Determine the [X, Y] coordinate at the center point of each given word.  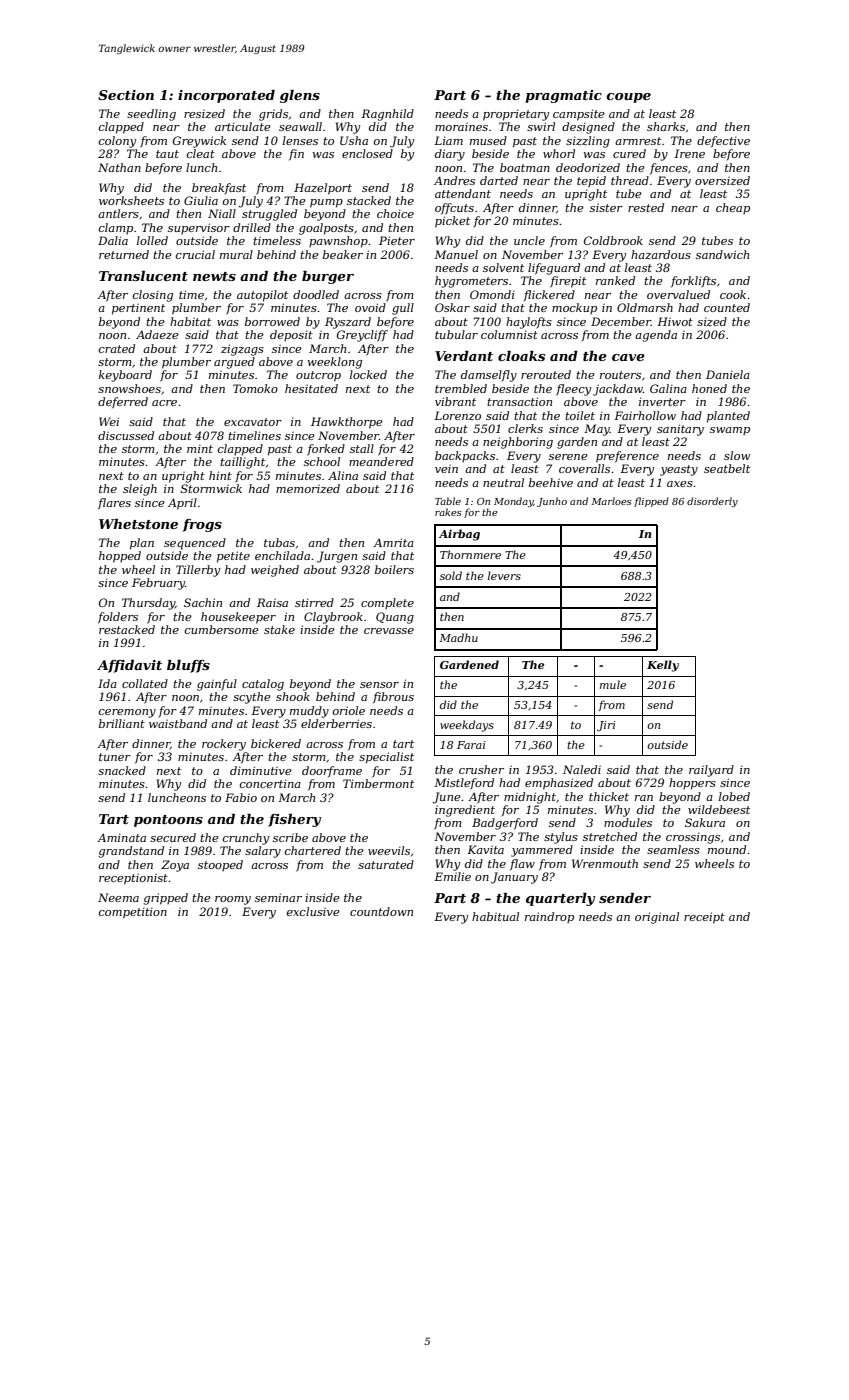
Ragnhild [387, 115]
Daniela [728, 374]
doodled [316, 294]
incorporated [226, 96]
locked [368, 374]
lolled [152, 240]
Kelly [663, 666]
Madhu [458, 637]
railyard [711, 771]
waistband [178, 723]
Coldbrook [613, 240]
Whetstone [138, 524]
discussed [126, 435]
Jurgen [337, 557]
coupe [628, 98]
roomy [233, 900]
